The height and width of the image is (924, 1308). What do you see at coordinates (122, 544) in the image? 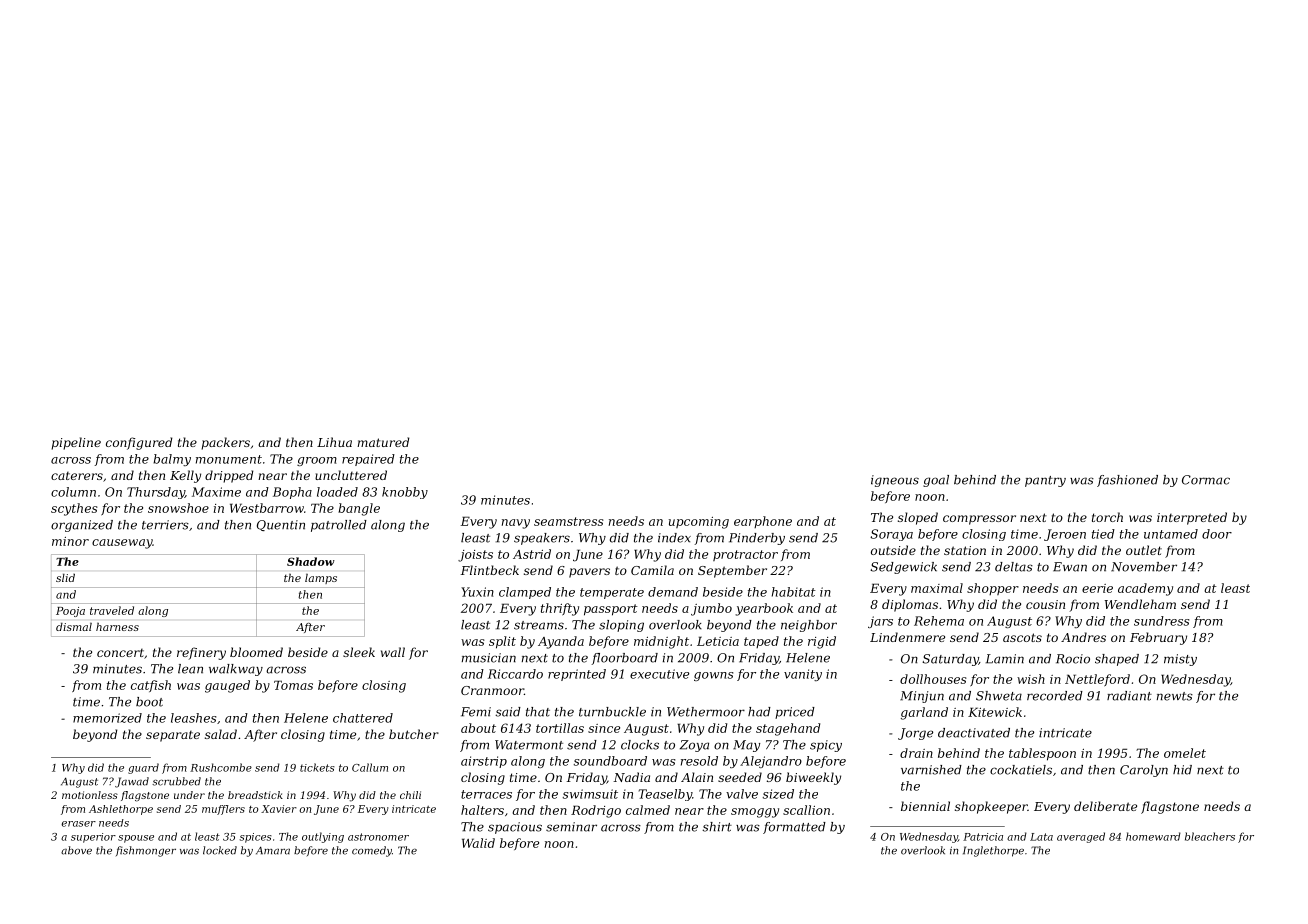
I see `causeway` at bounding box center [122, 544].
